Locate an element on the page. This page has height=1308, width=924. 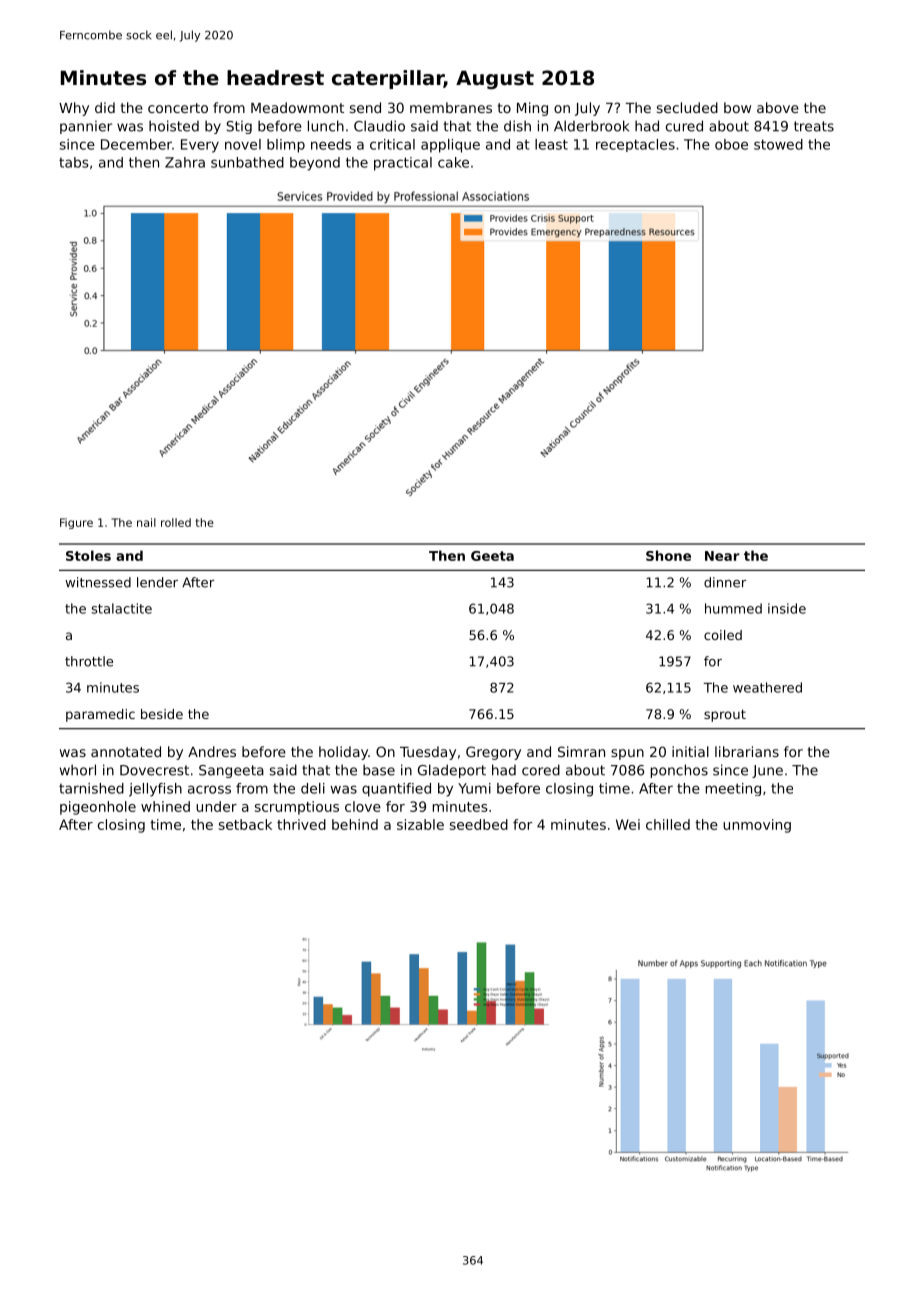
Stig is located at coordinates (239, 127).
